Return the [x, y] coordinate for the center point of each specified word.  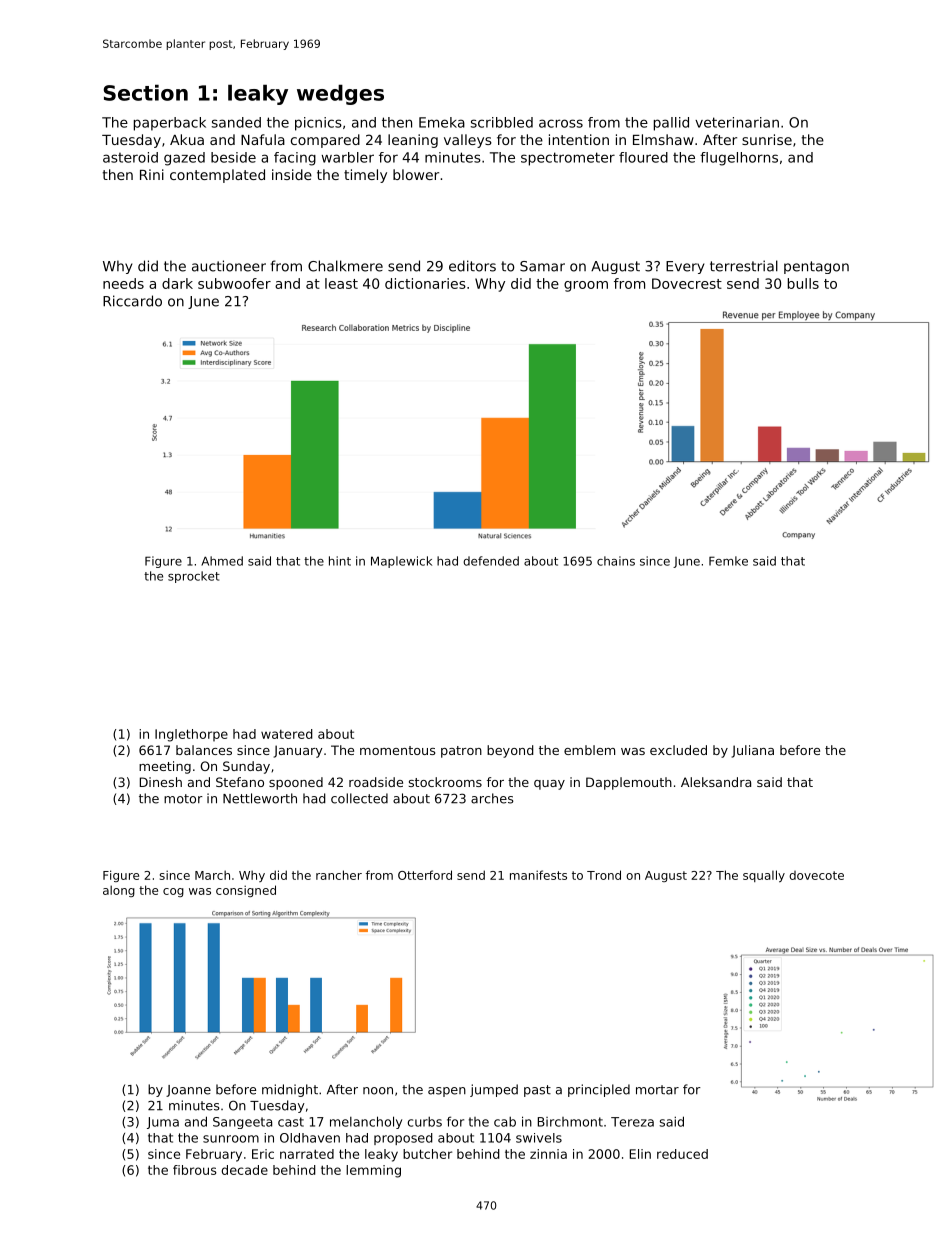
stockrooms [445, 782]
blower [416, 174]
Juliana [753, 751]
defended [491, 561]
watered [287, 734]
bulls [803, 283]
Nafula [263, 139]
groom [586, 286]
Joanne [188, 1091]
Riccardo [132, 301]
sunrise [767, 139]
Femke [728, 561]
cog [173, 892]
